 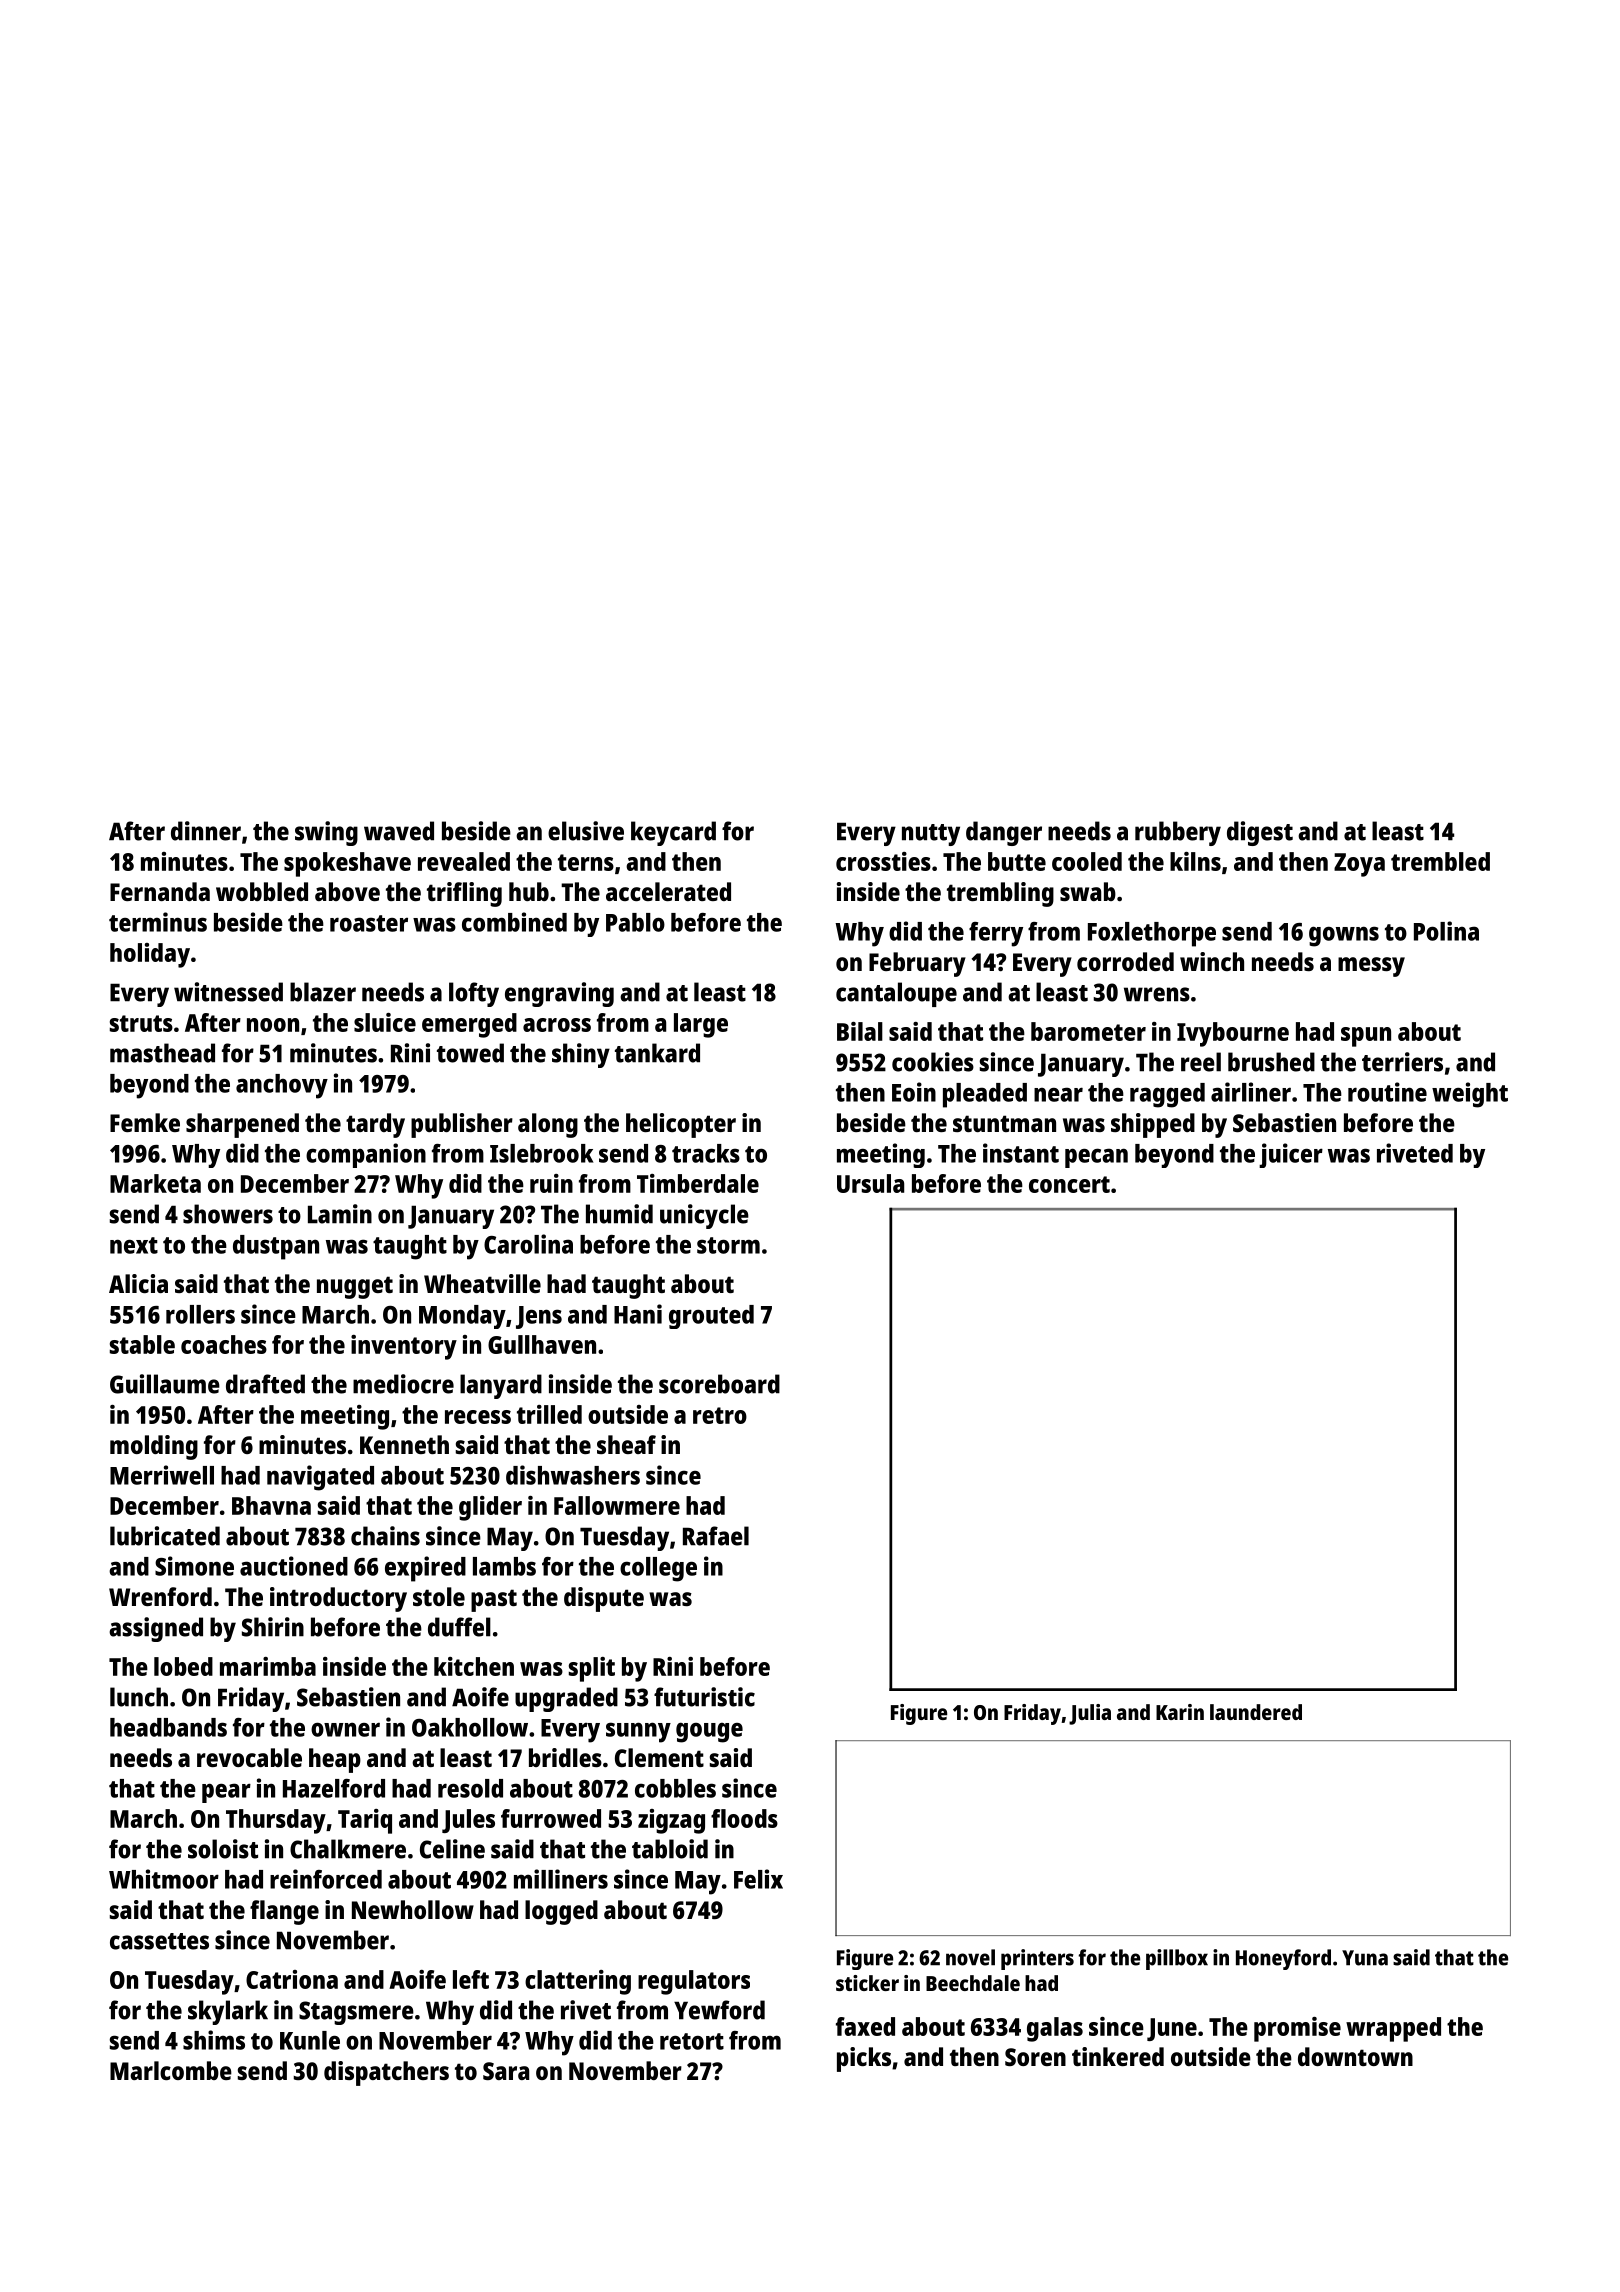 What do you see at coordinates (1180, 1712) in the screenshot?
I see `Karin` at bounding box center [1180, 1712].
